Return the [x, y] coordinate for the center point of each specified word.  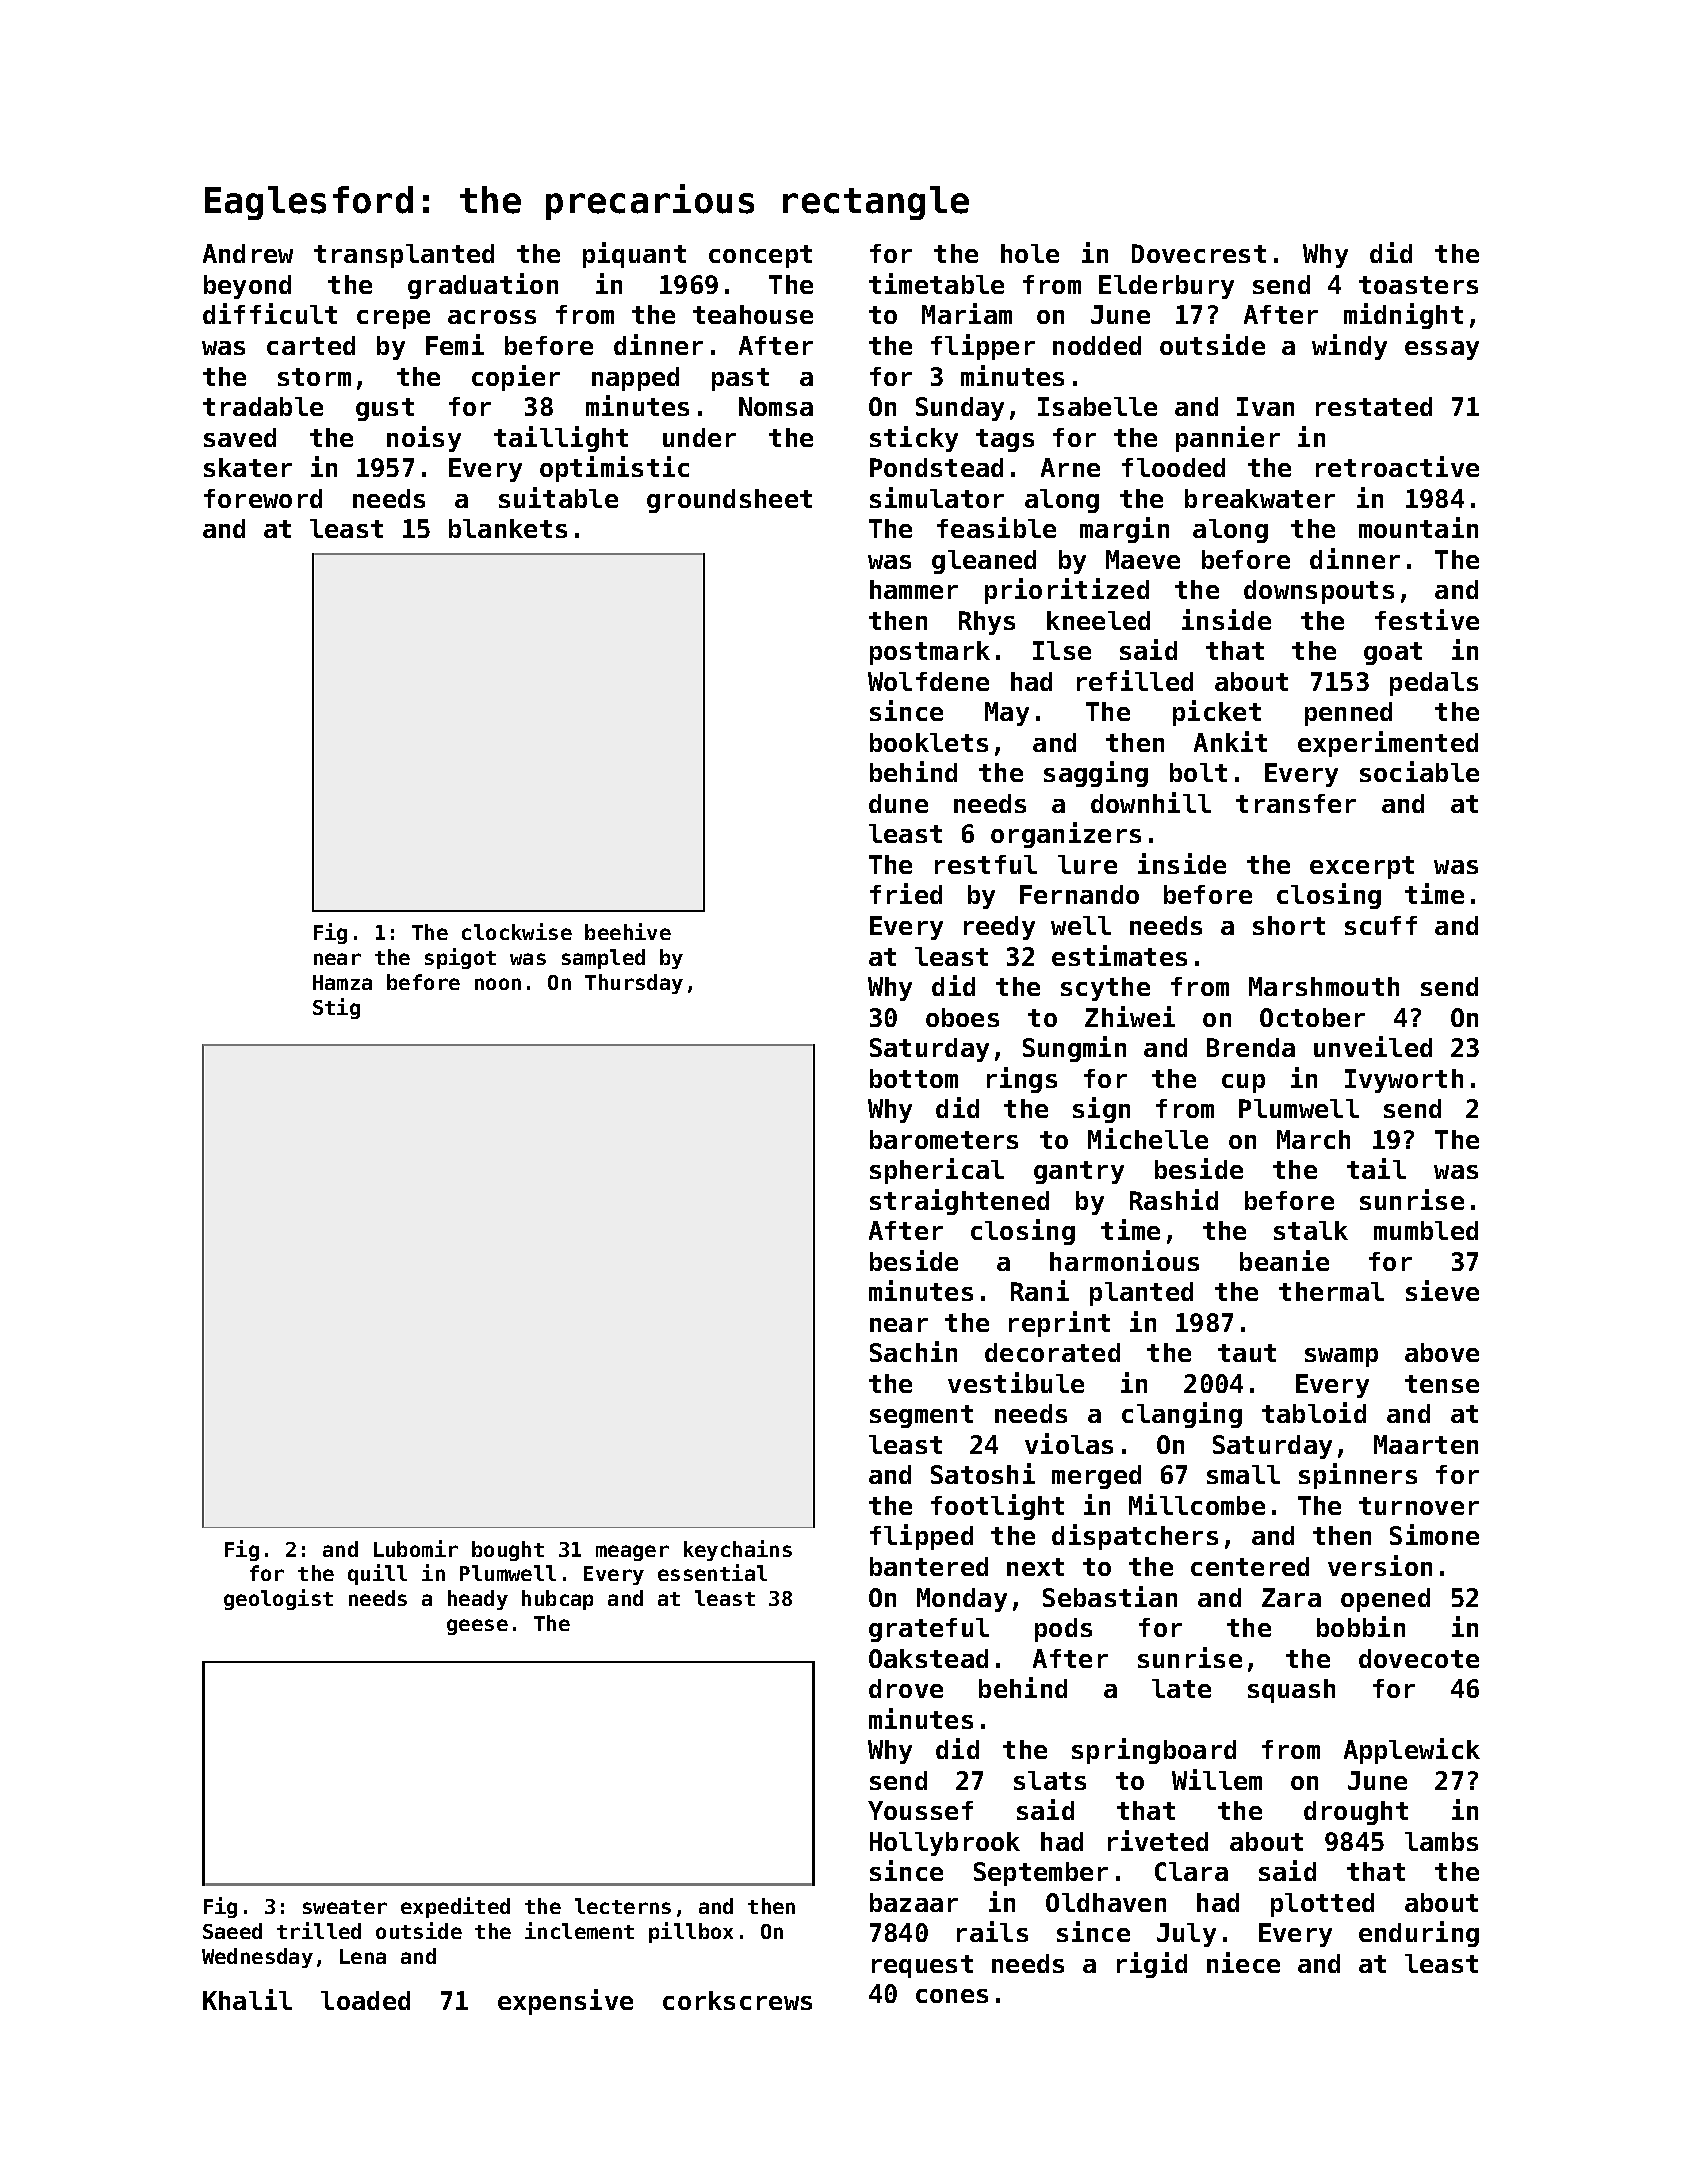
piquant [634, 255]
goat [1393, 653]
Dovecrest [1199, 253]
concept [760, 256]
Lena [363, 1956]
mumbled [1426, 1230]
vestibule [1016, 1382]
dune [898, 803]
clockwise [517, 931]
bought [508, 1551]
